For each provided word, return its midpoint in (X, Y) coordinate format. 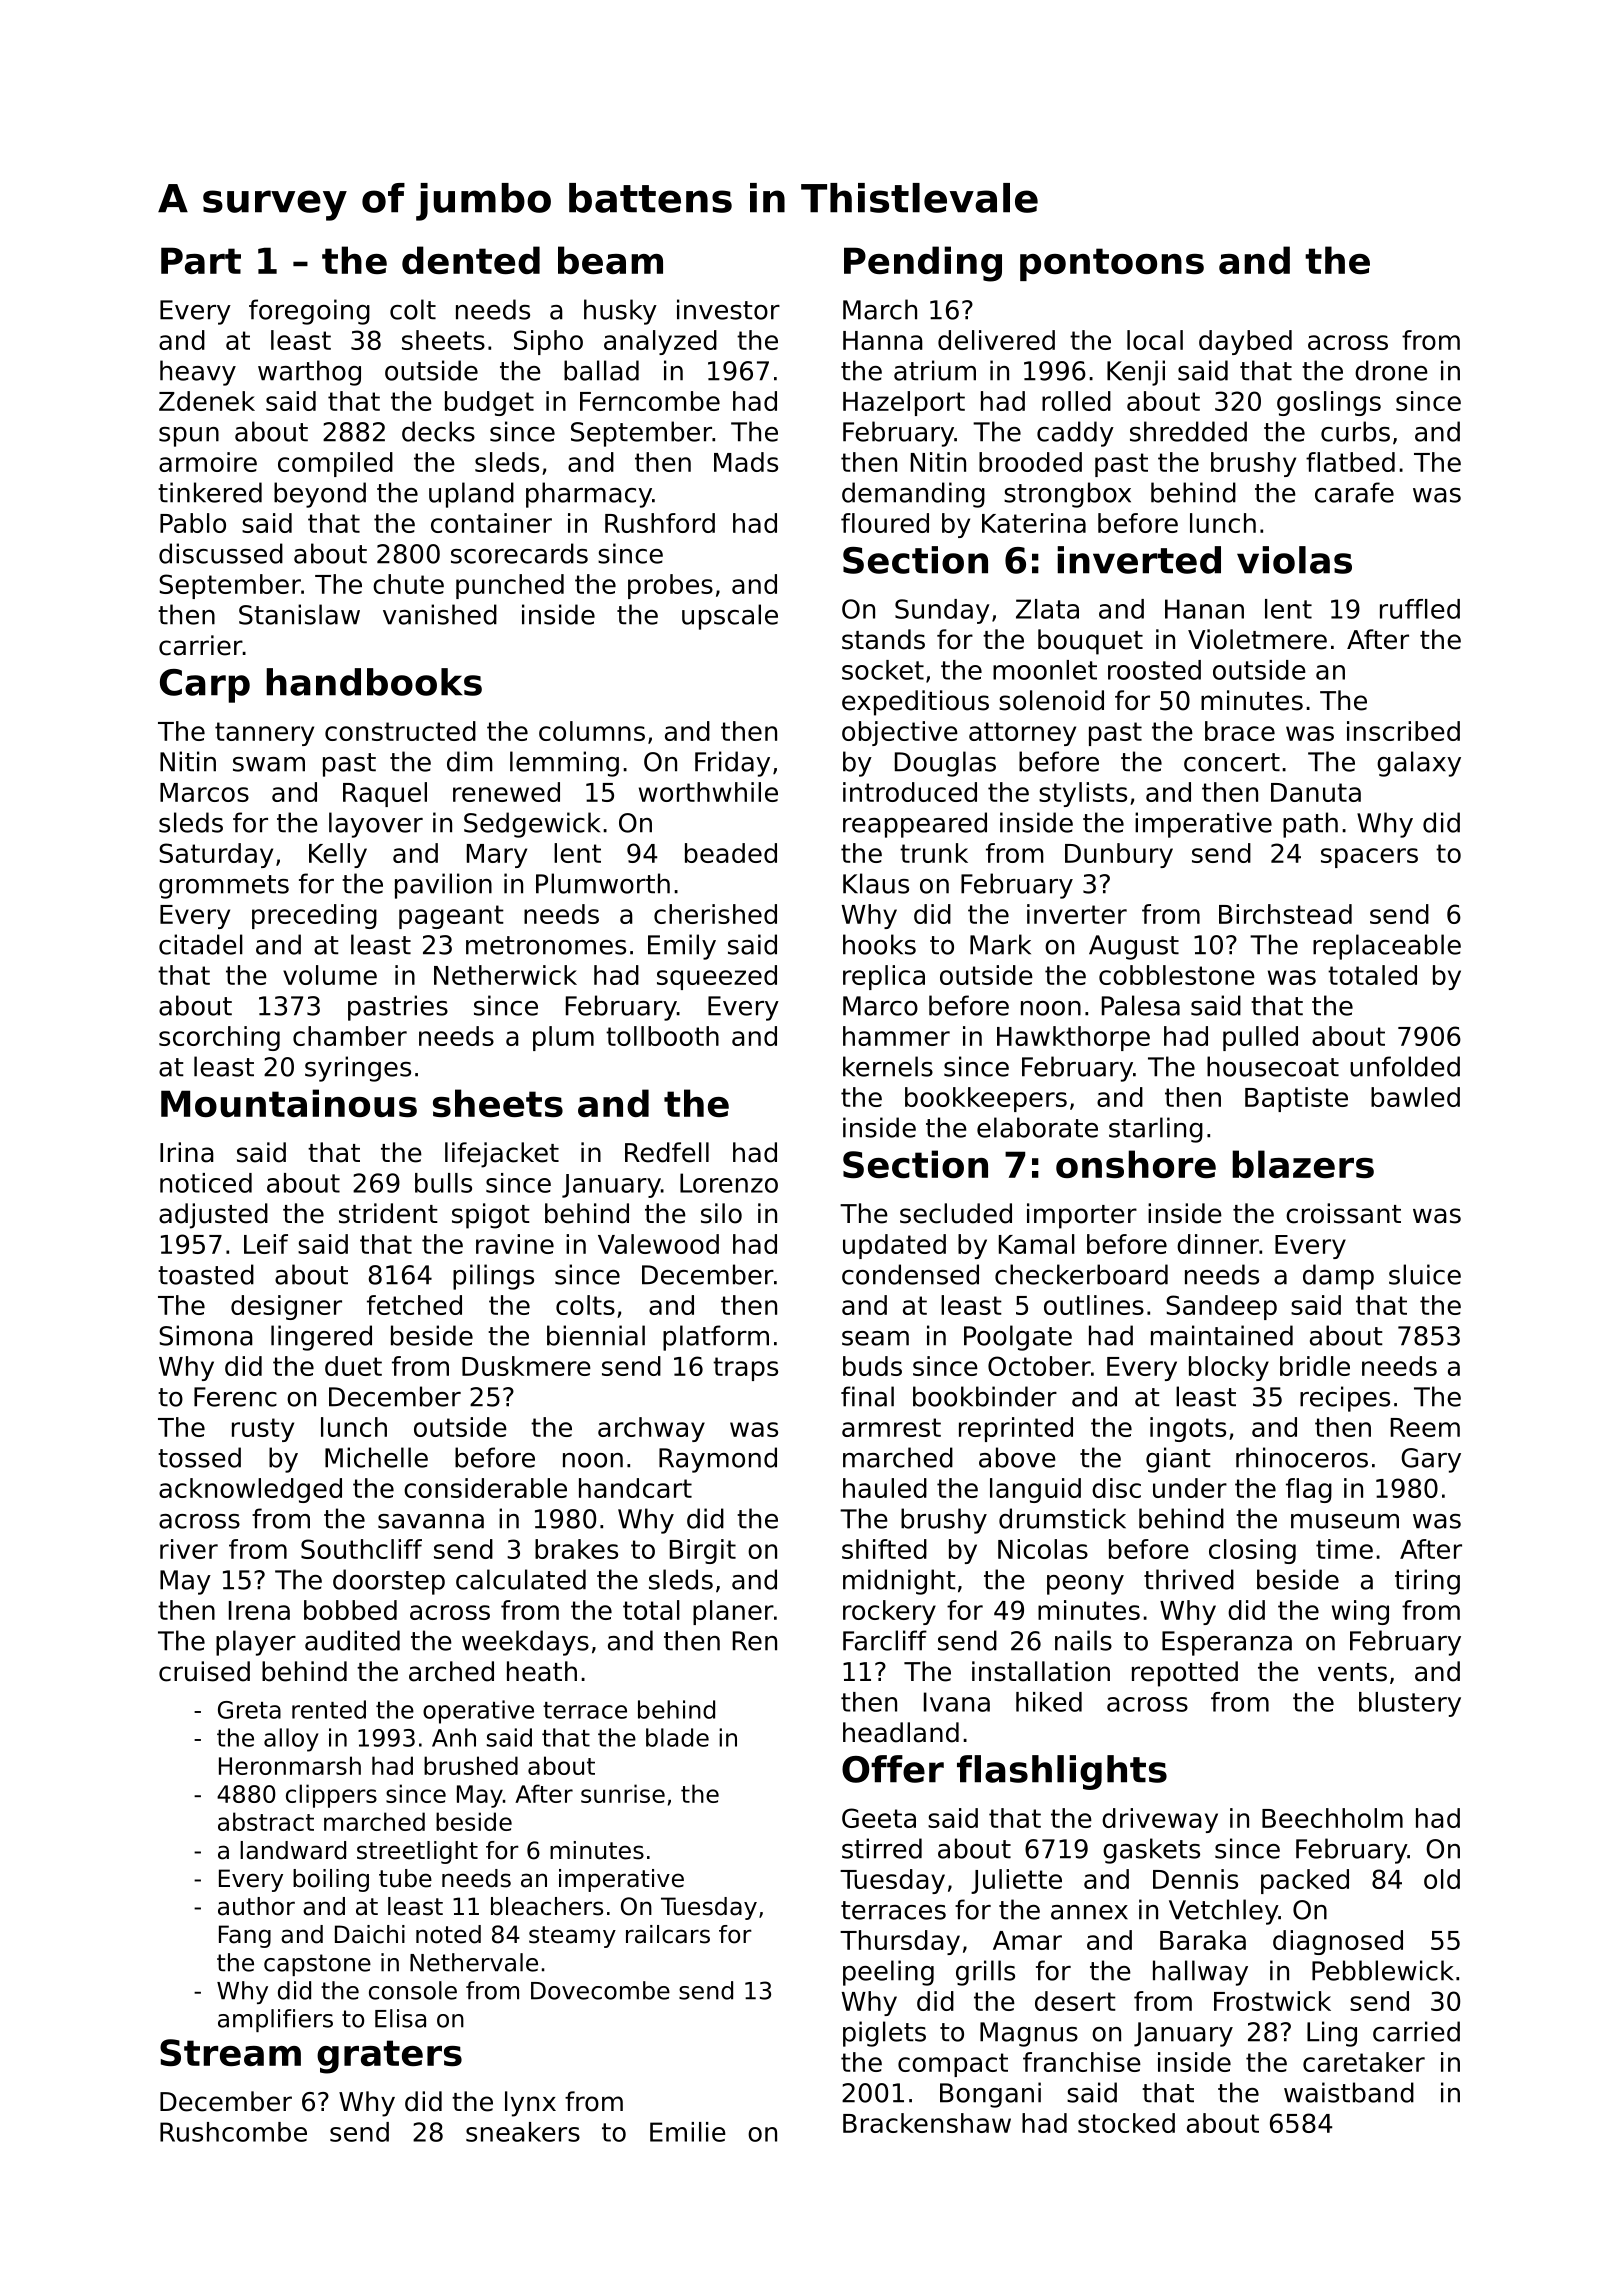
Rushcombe (233, 2132)
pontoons (1112, 264)
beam (610, 260)
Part (201, 260)
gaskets (1151, 1851)
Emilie (688, 2132)
